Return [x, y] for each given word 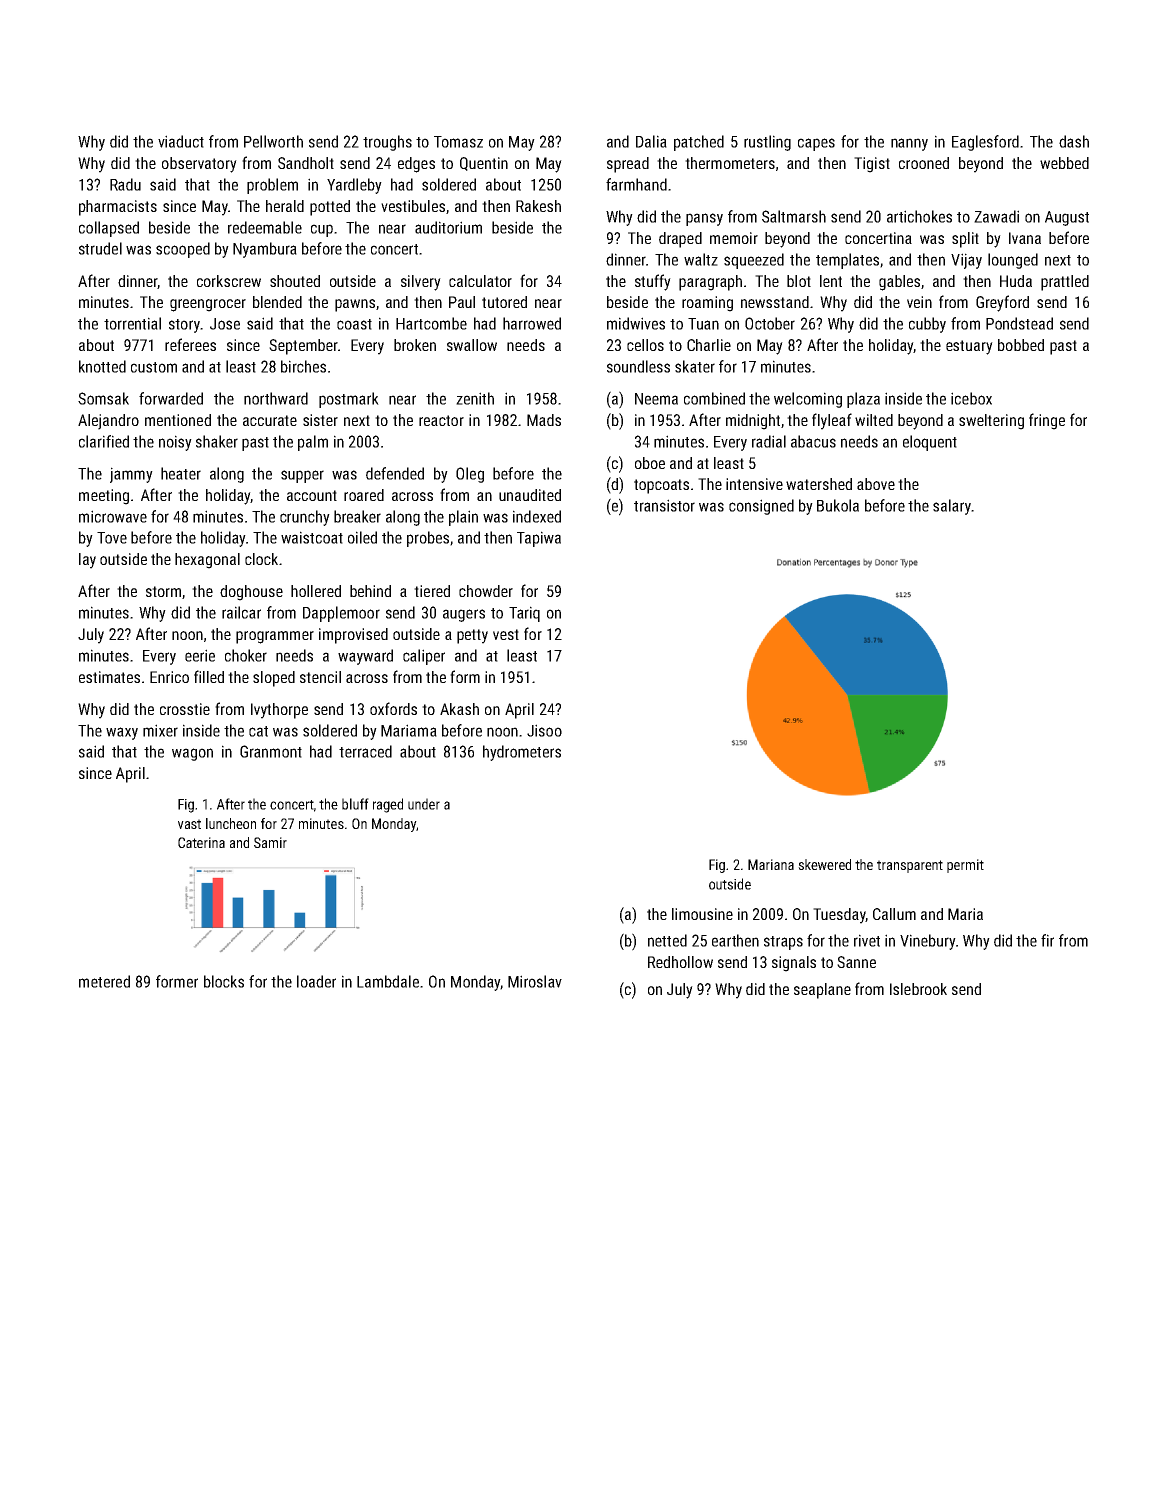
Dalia [651, 141]
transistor [664, 505]
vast [189, 824]
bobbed [1021, 345]
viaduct [181, 141]
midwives [636, 323]
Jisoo [544, 730]
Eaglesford [985, 143]
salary [952, 507]
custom [154, 367]
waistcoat [312, 537]
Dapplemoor [341, 614]
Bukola [838, 505]
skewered [824, 864]
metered [104, 981]
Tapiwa [539, 539]
